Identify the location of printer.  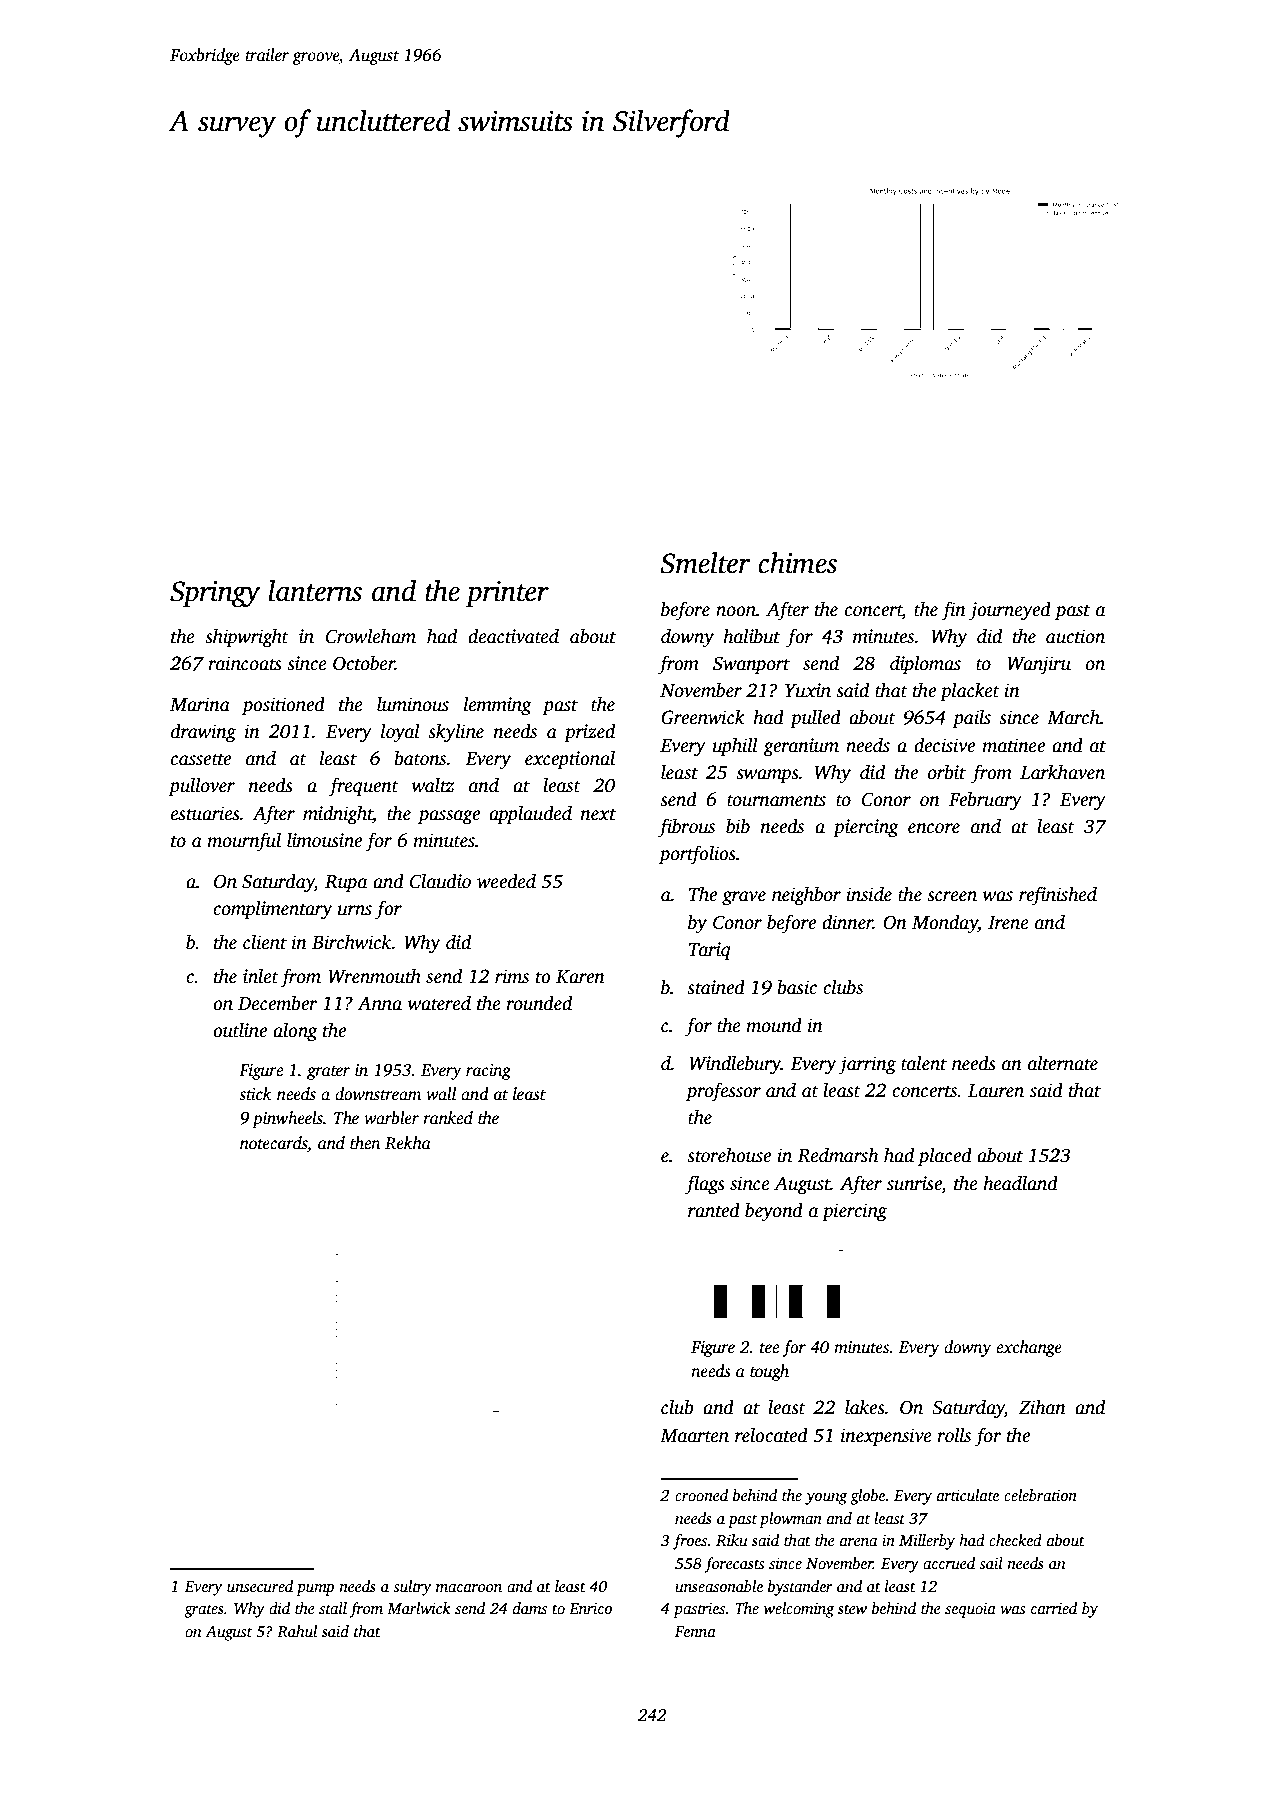
(507, 594).
